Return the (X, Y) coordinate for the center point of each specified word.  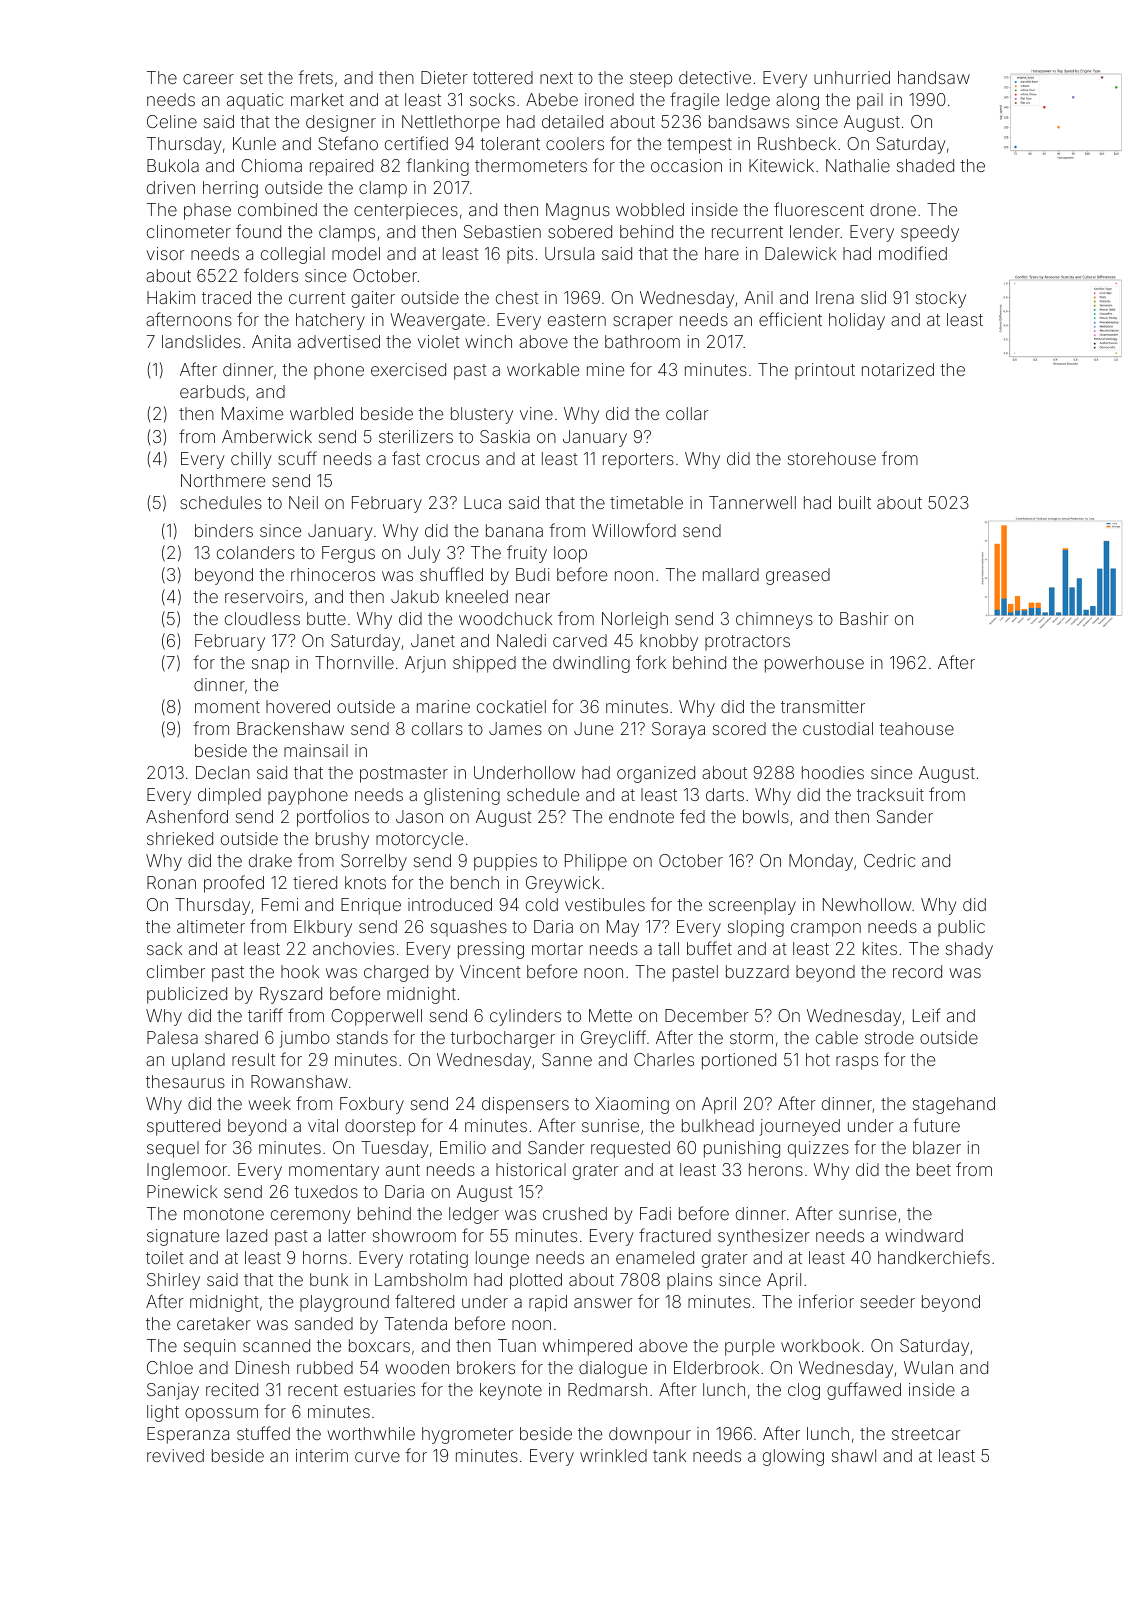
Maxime (252, 413)
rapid (548, 1303)
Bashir (864, 618)
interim (322, 1455)
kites (880, 948)
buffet (709, 948)
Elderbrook (716, 1367)
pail (870, 101)
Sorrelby (374, 862)
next (556, 78)
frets (315, 77)
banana (514, 530)
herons (776, 1169)
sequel (173, 1149)
